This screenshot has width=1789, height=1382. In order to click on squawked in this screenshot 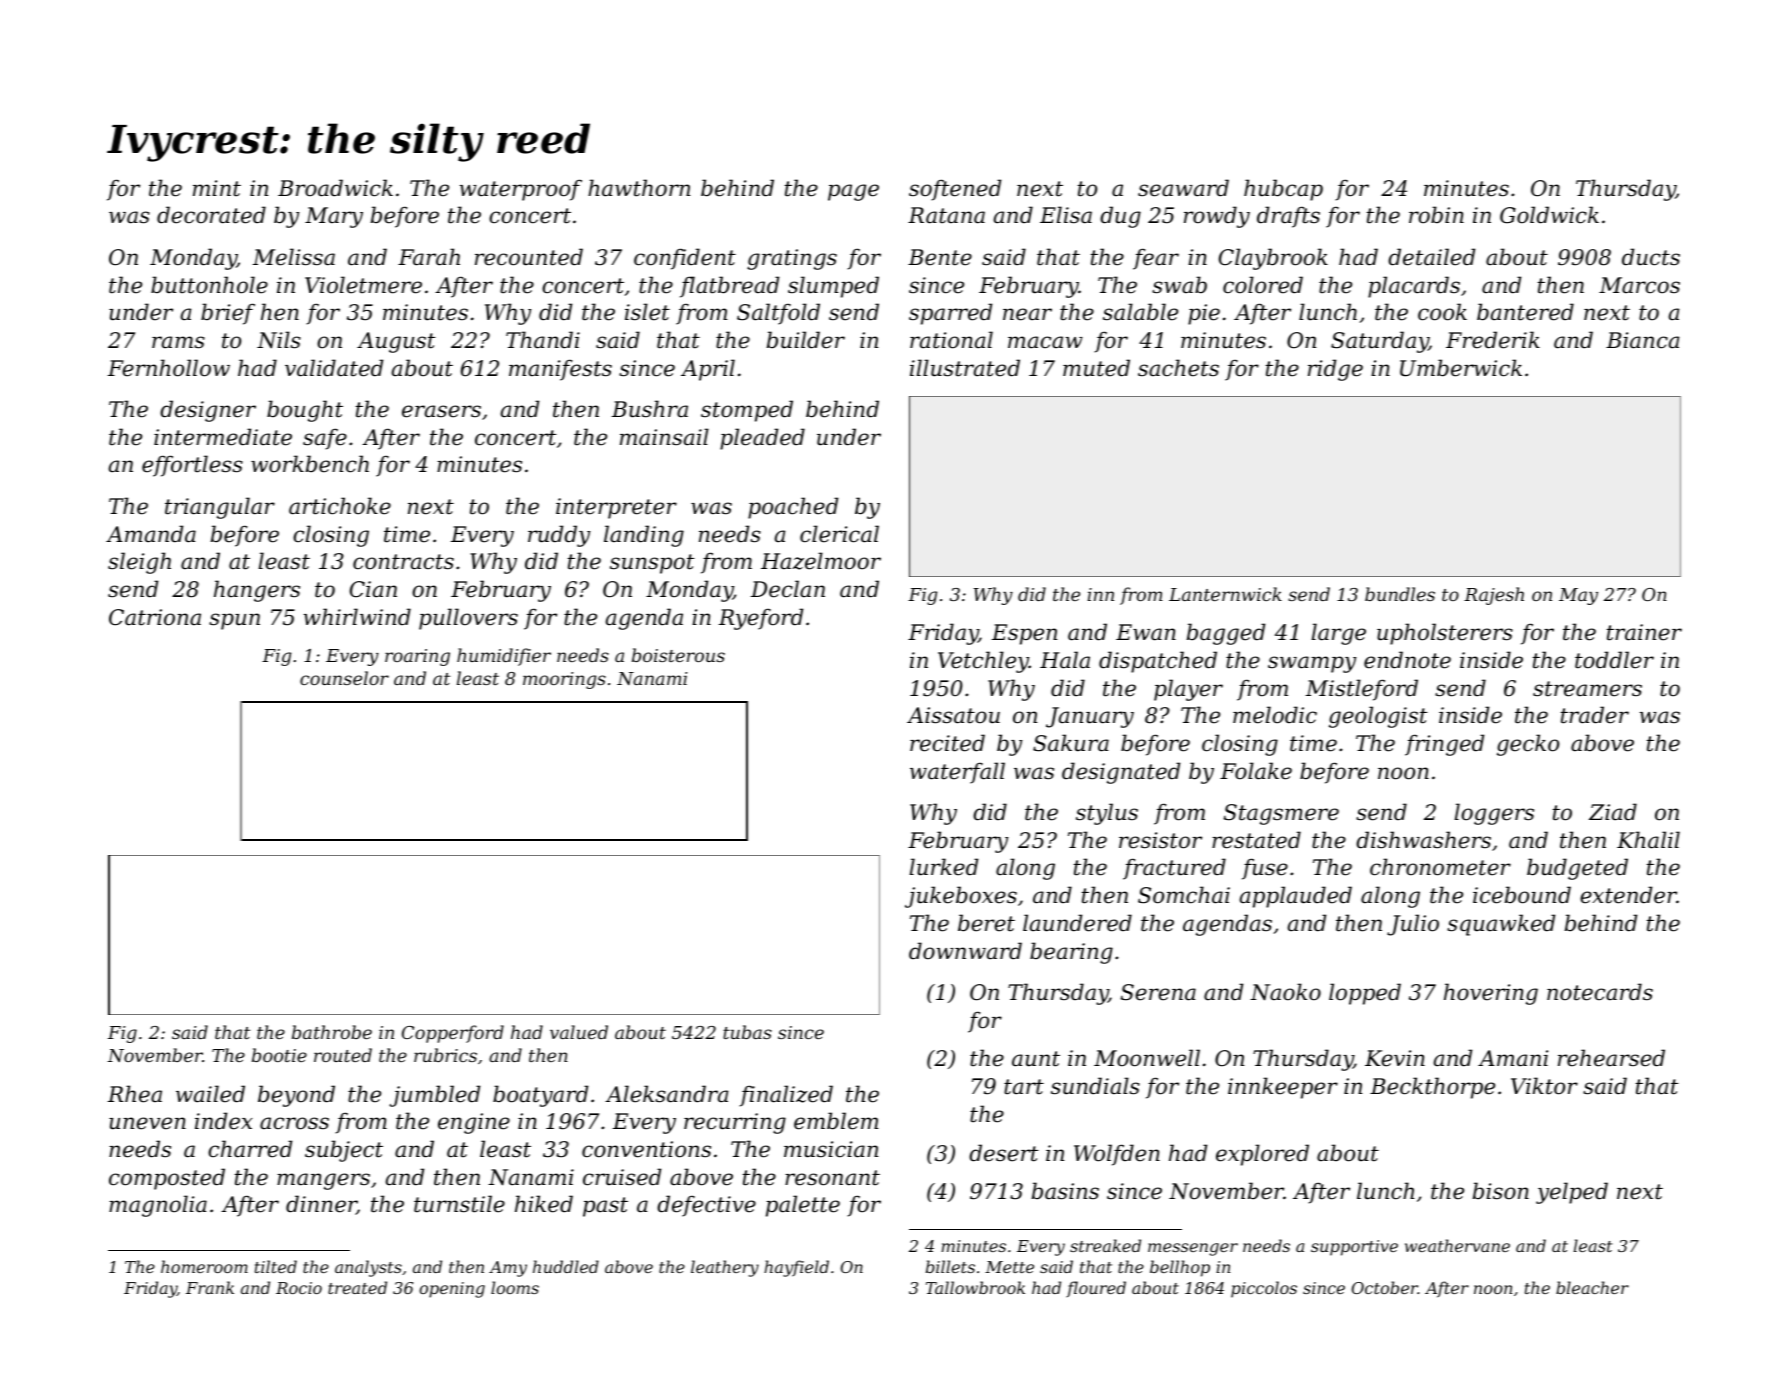, I will do `click(1501, 925)`.
